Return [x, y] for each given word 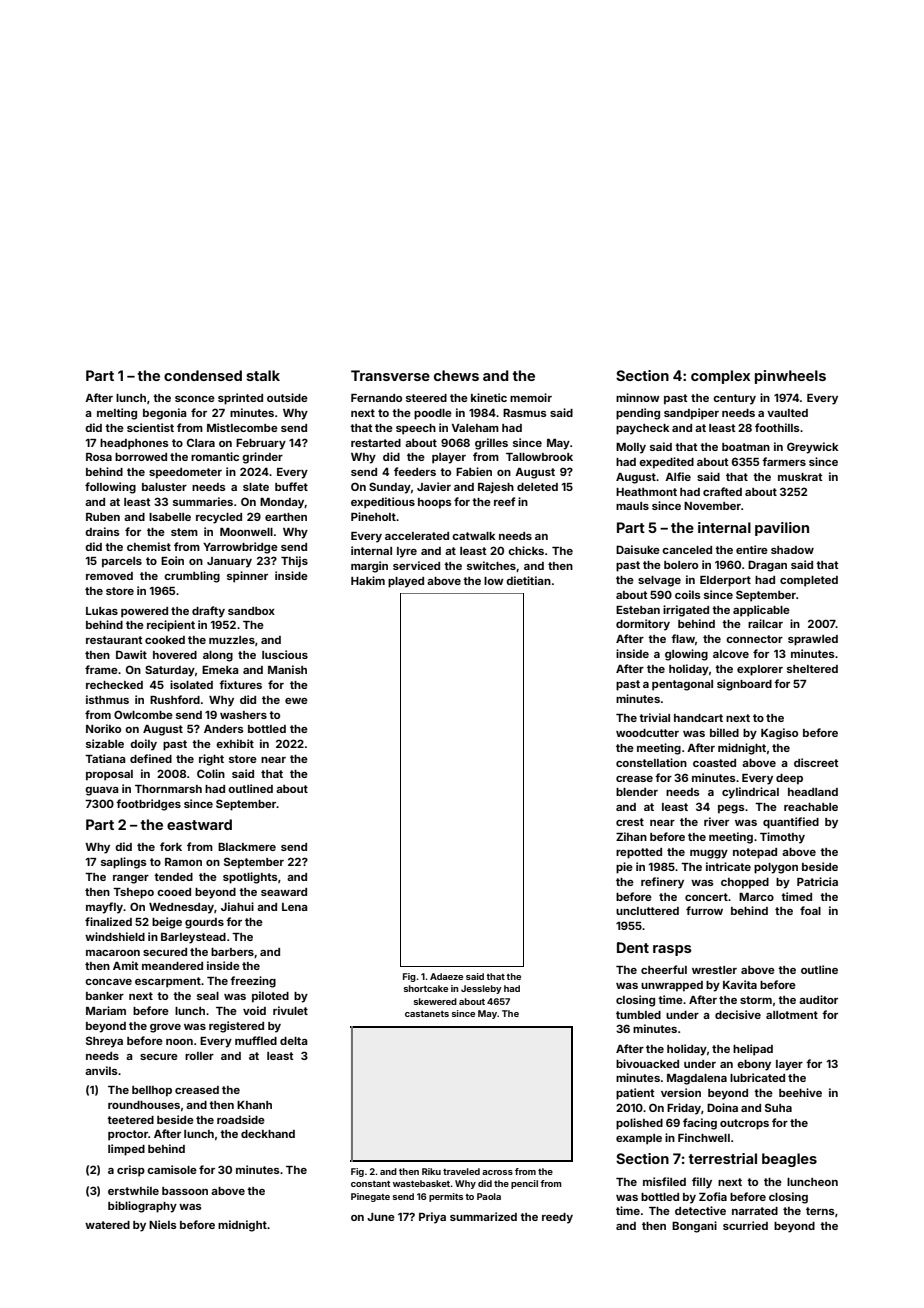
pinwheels [790, 377]
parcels [122, 562]
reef [504, 501]
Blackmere [247, 847]
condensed [203, 375]
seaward [284, 892]
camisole [172, 1169]
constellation [651, 762]
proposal [109, 775]
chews [456, 375]
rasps [672, 950]
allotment [792, 1015]
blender [637, 792]
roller [199, 1056]
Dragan [767, 566]
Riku [431, 1171]
